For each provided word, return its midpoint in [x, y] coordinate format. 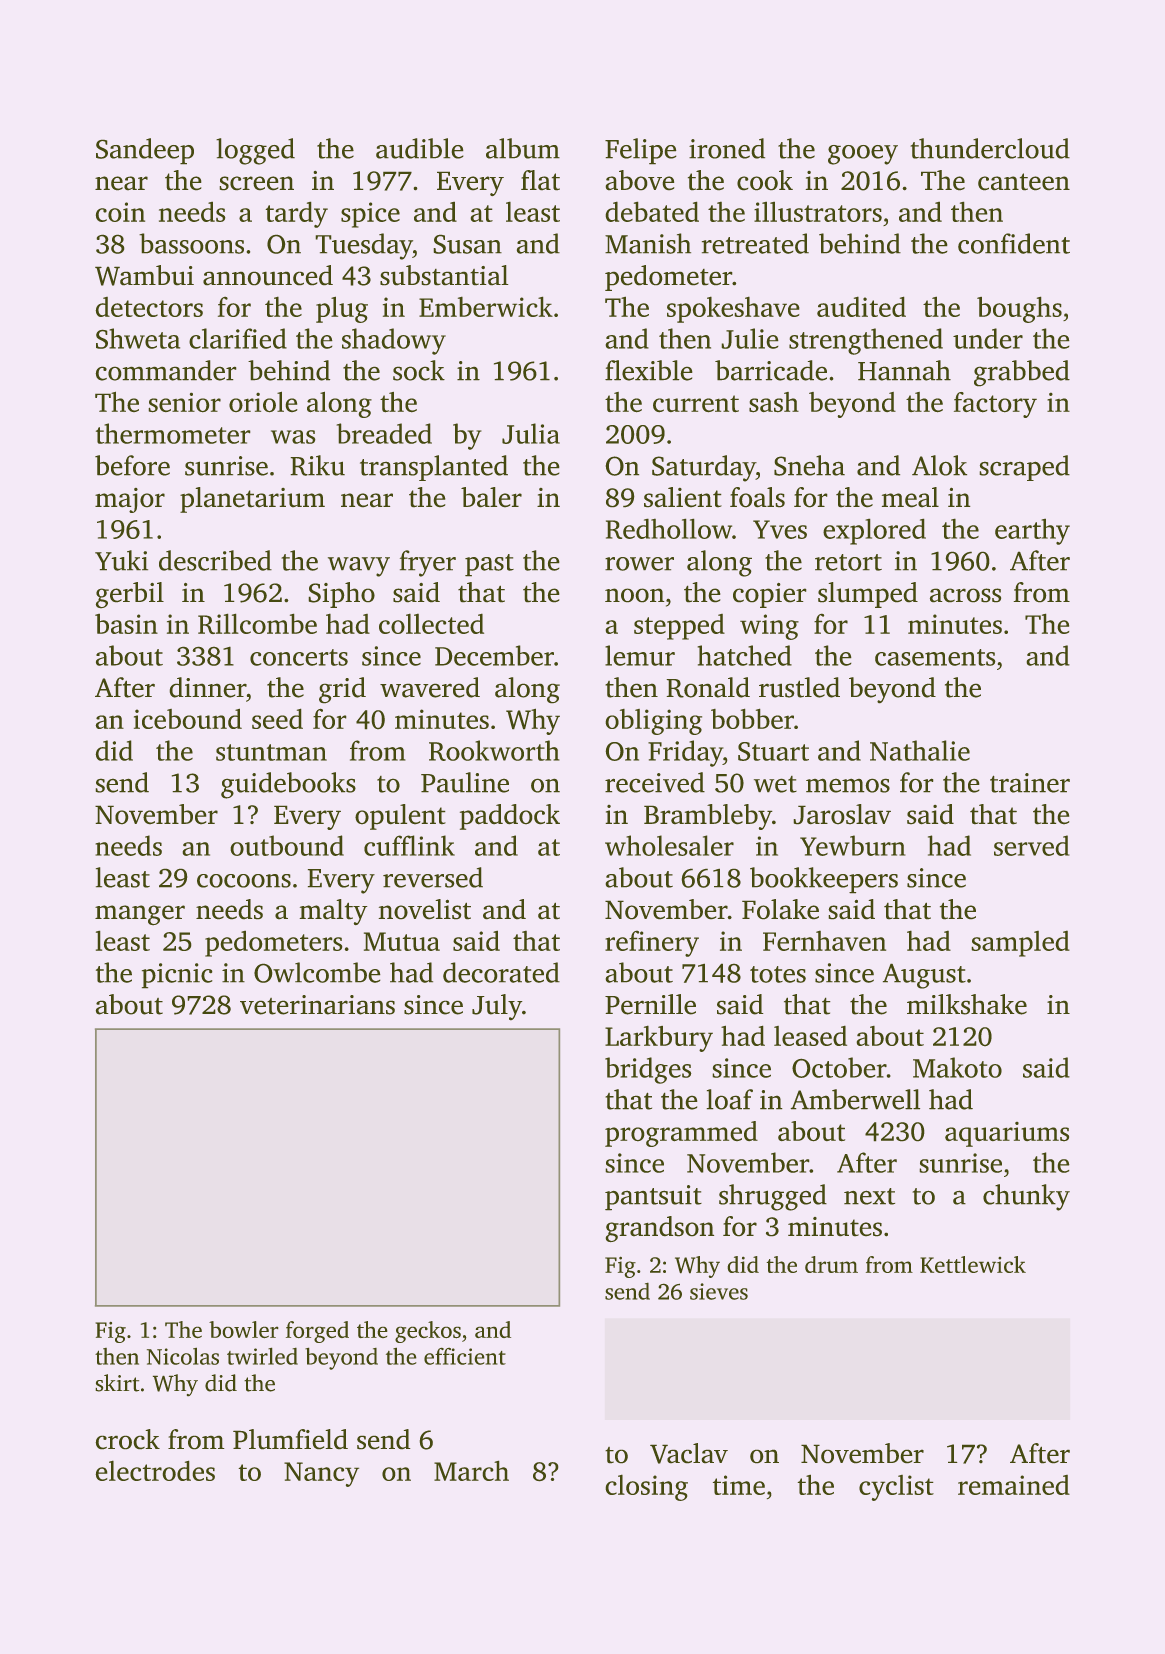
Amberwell [855, 1099]
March [471, 1471]
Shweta [138, 338]
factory [995, 405]
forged [317, 1332]
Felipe [640, 151]
